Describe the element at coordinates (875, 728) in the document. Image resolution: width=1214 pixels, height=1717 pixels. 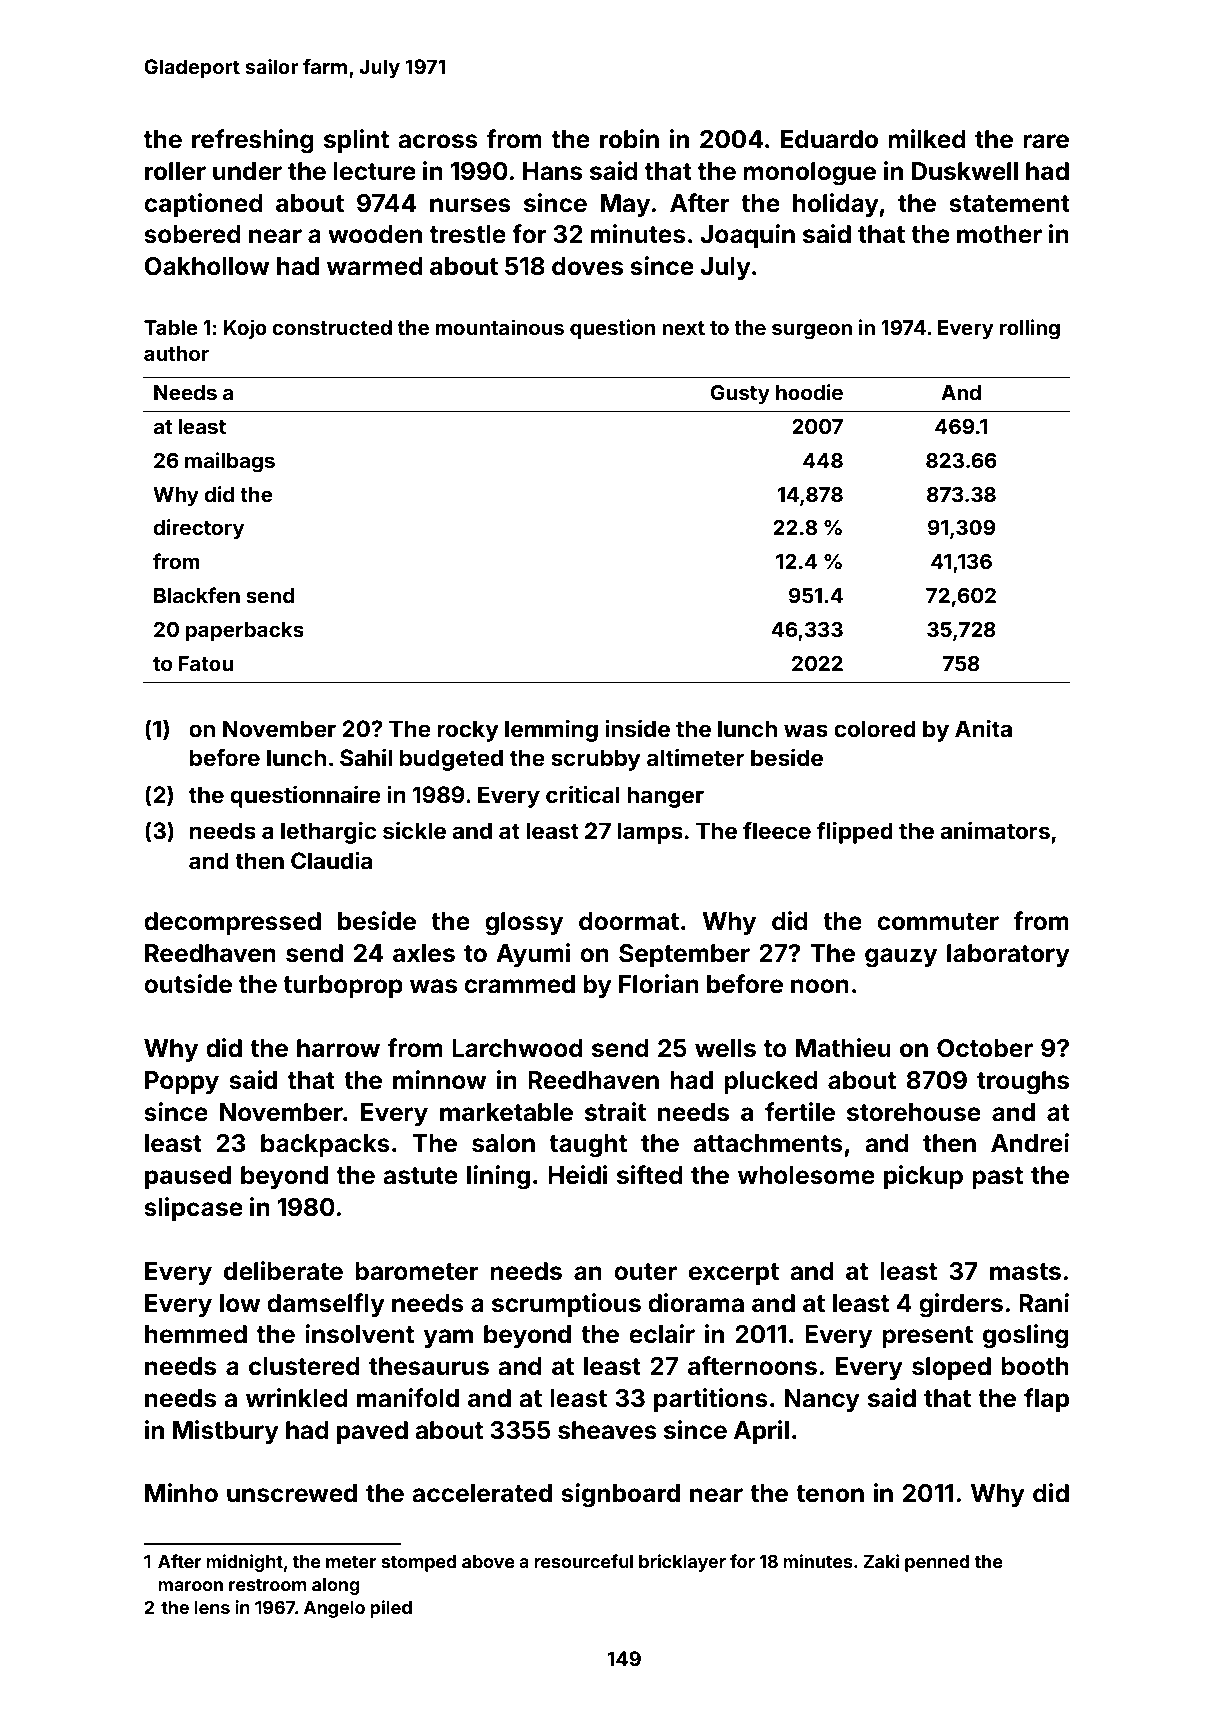
I see `colored` at that location.
